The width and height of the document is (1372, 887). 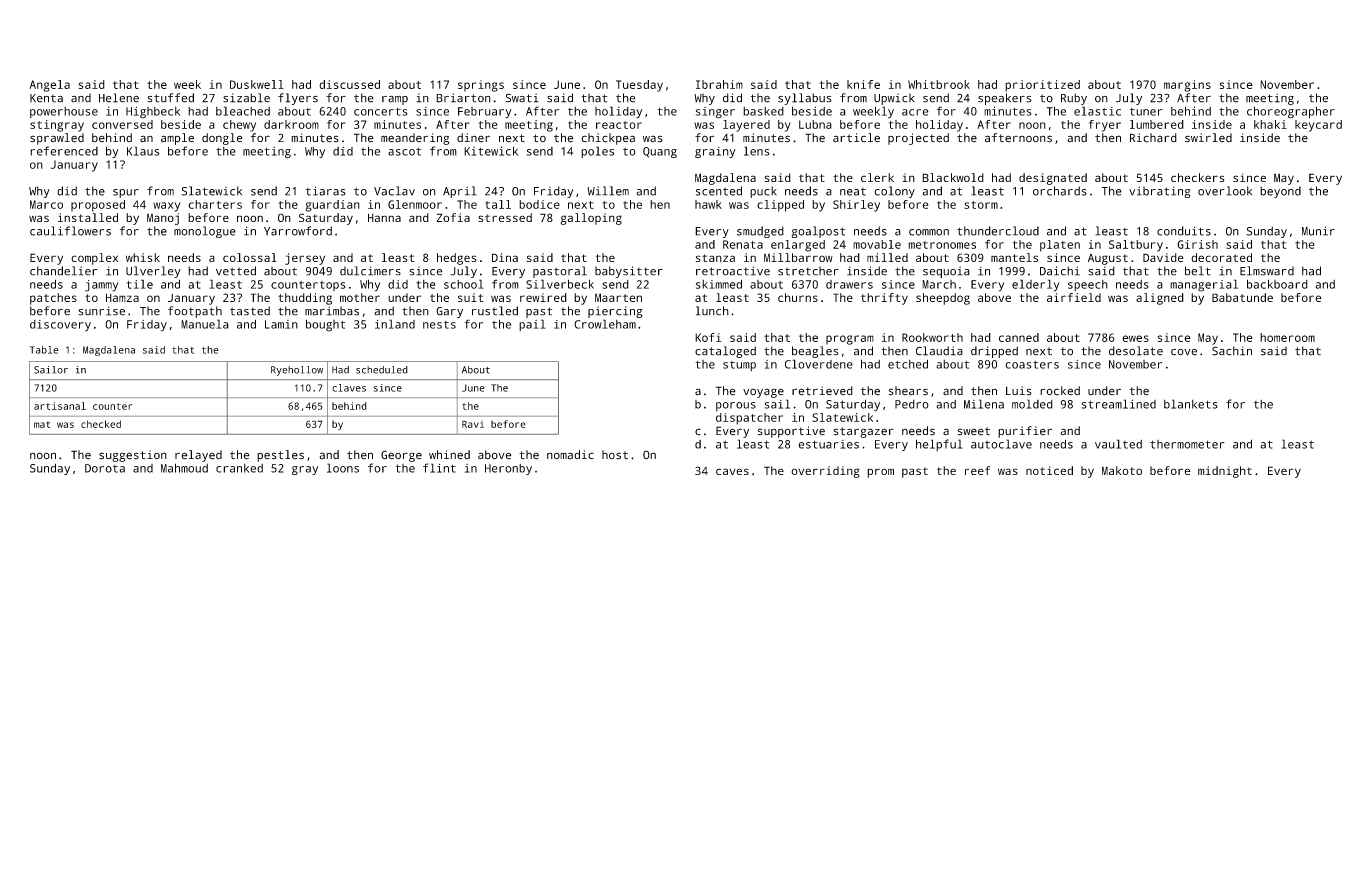 What do you see at coordinates (757, 151) in the document?
I see `lens` at bounding box center [757, 151].
